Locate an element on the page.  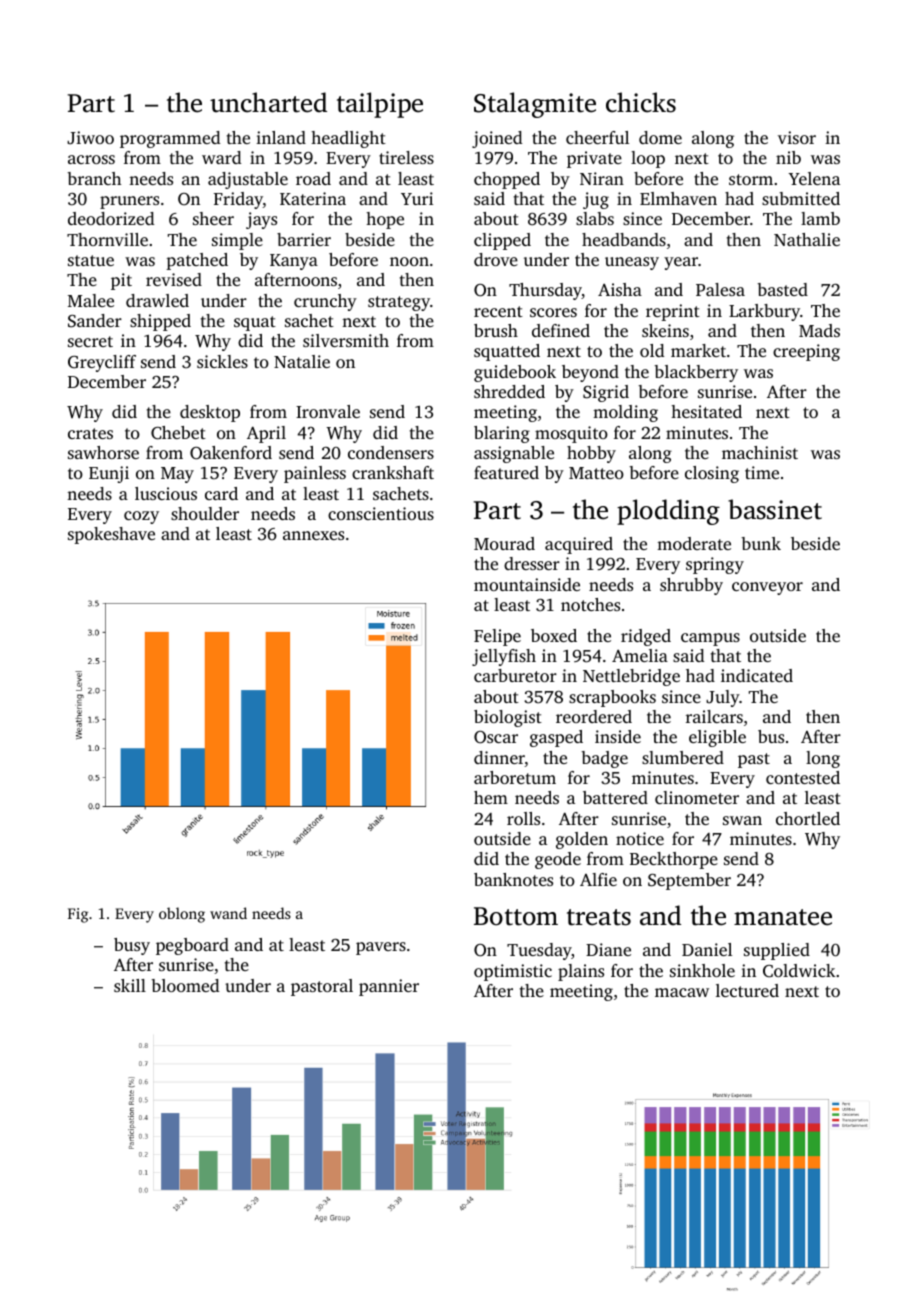
busy is located at coordinates (132, 946).
